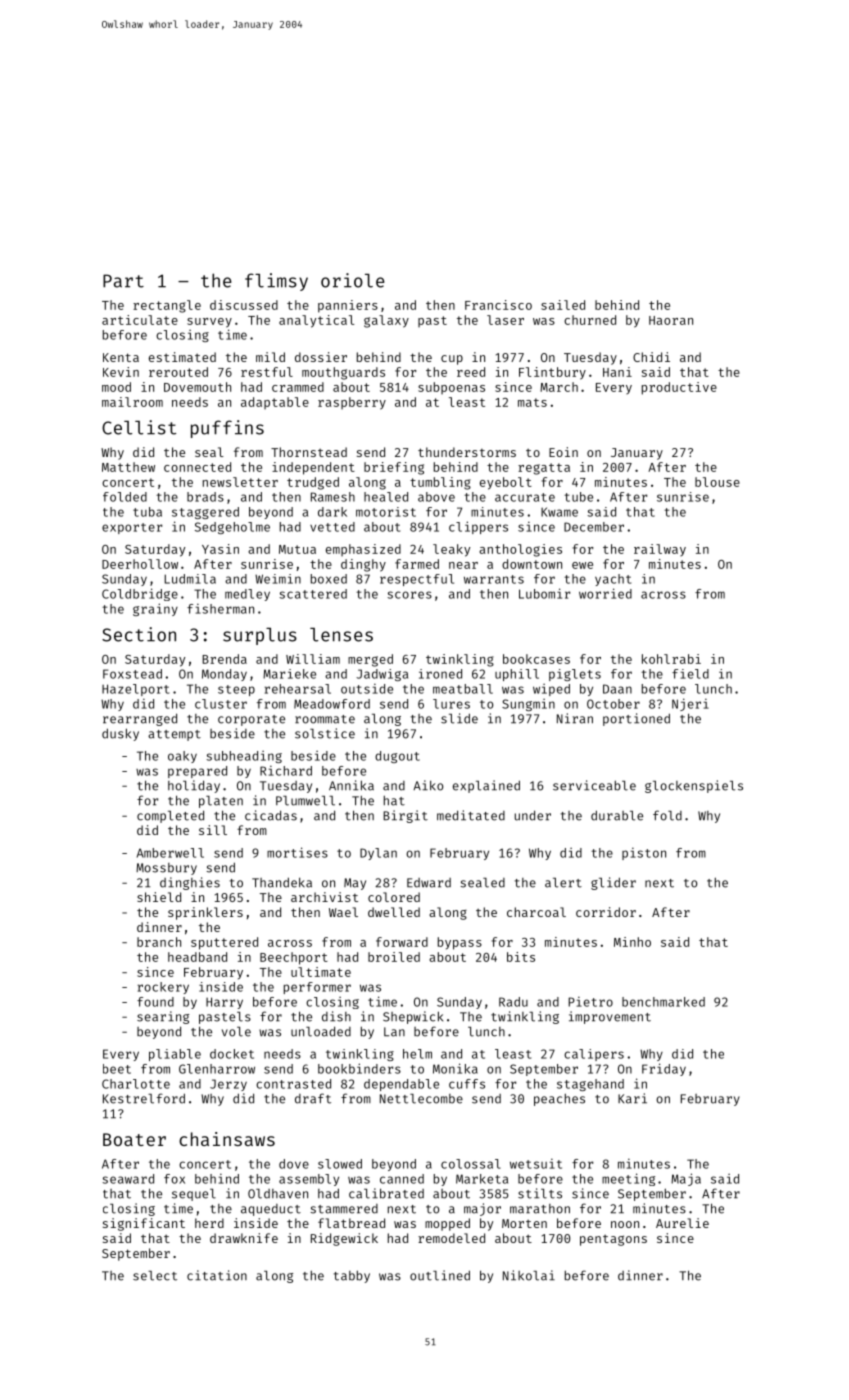 The image size is (849, 1400). Describe the element at coordinates (313, 659) in the screenshot. I see `William` at that location.
